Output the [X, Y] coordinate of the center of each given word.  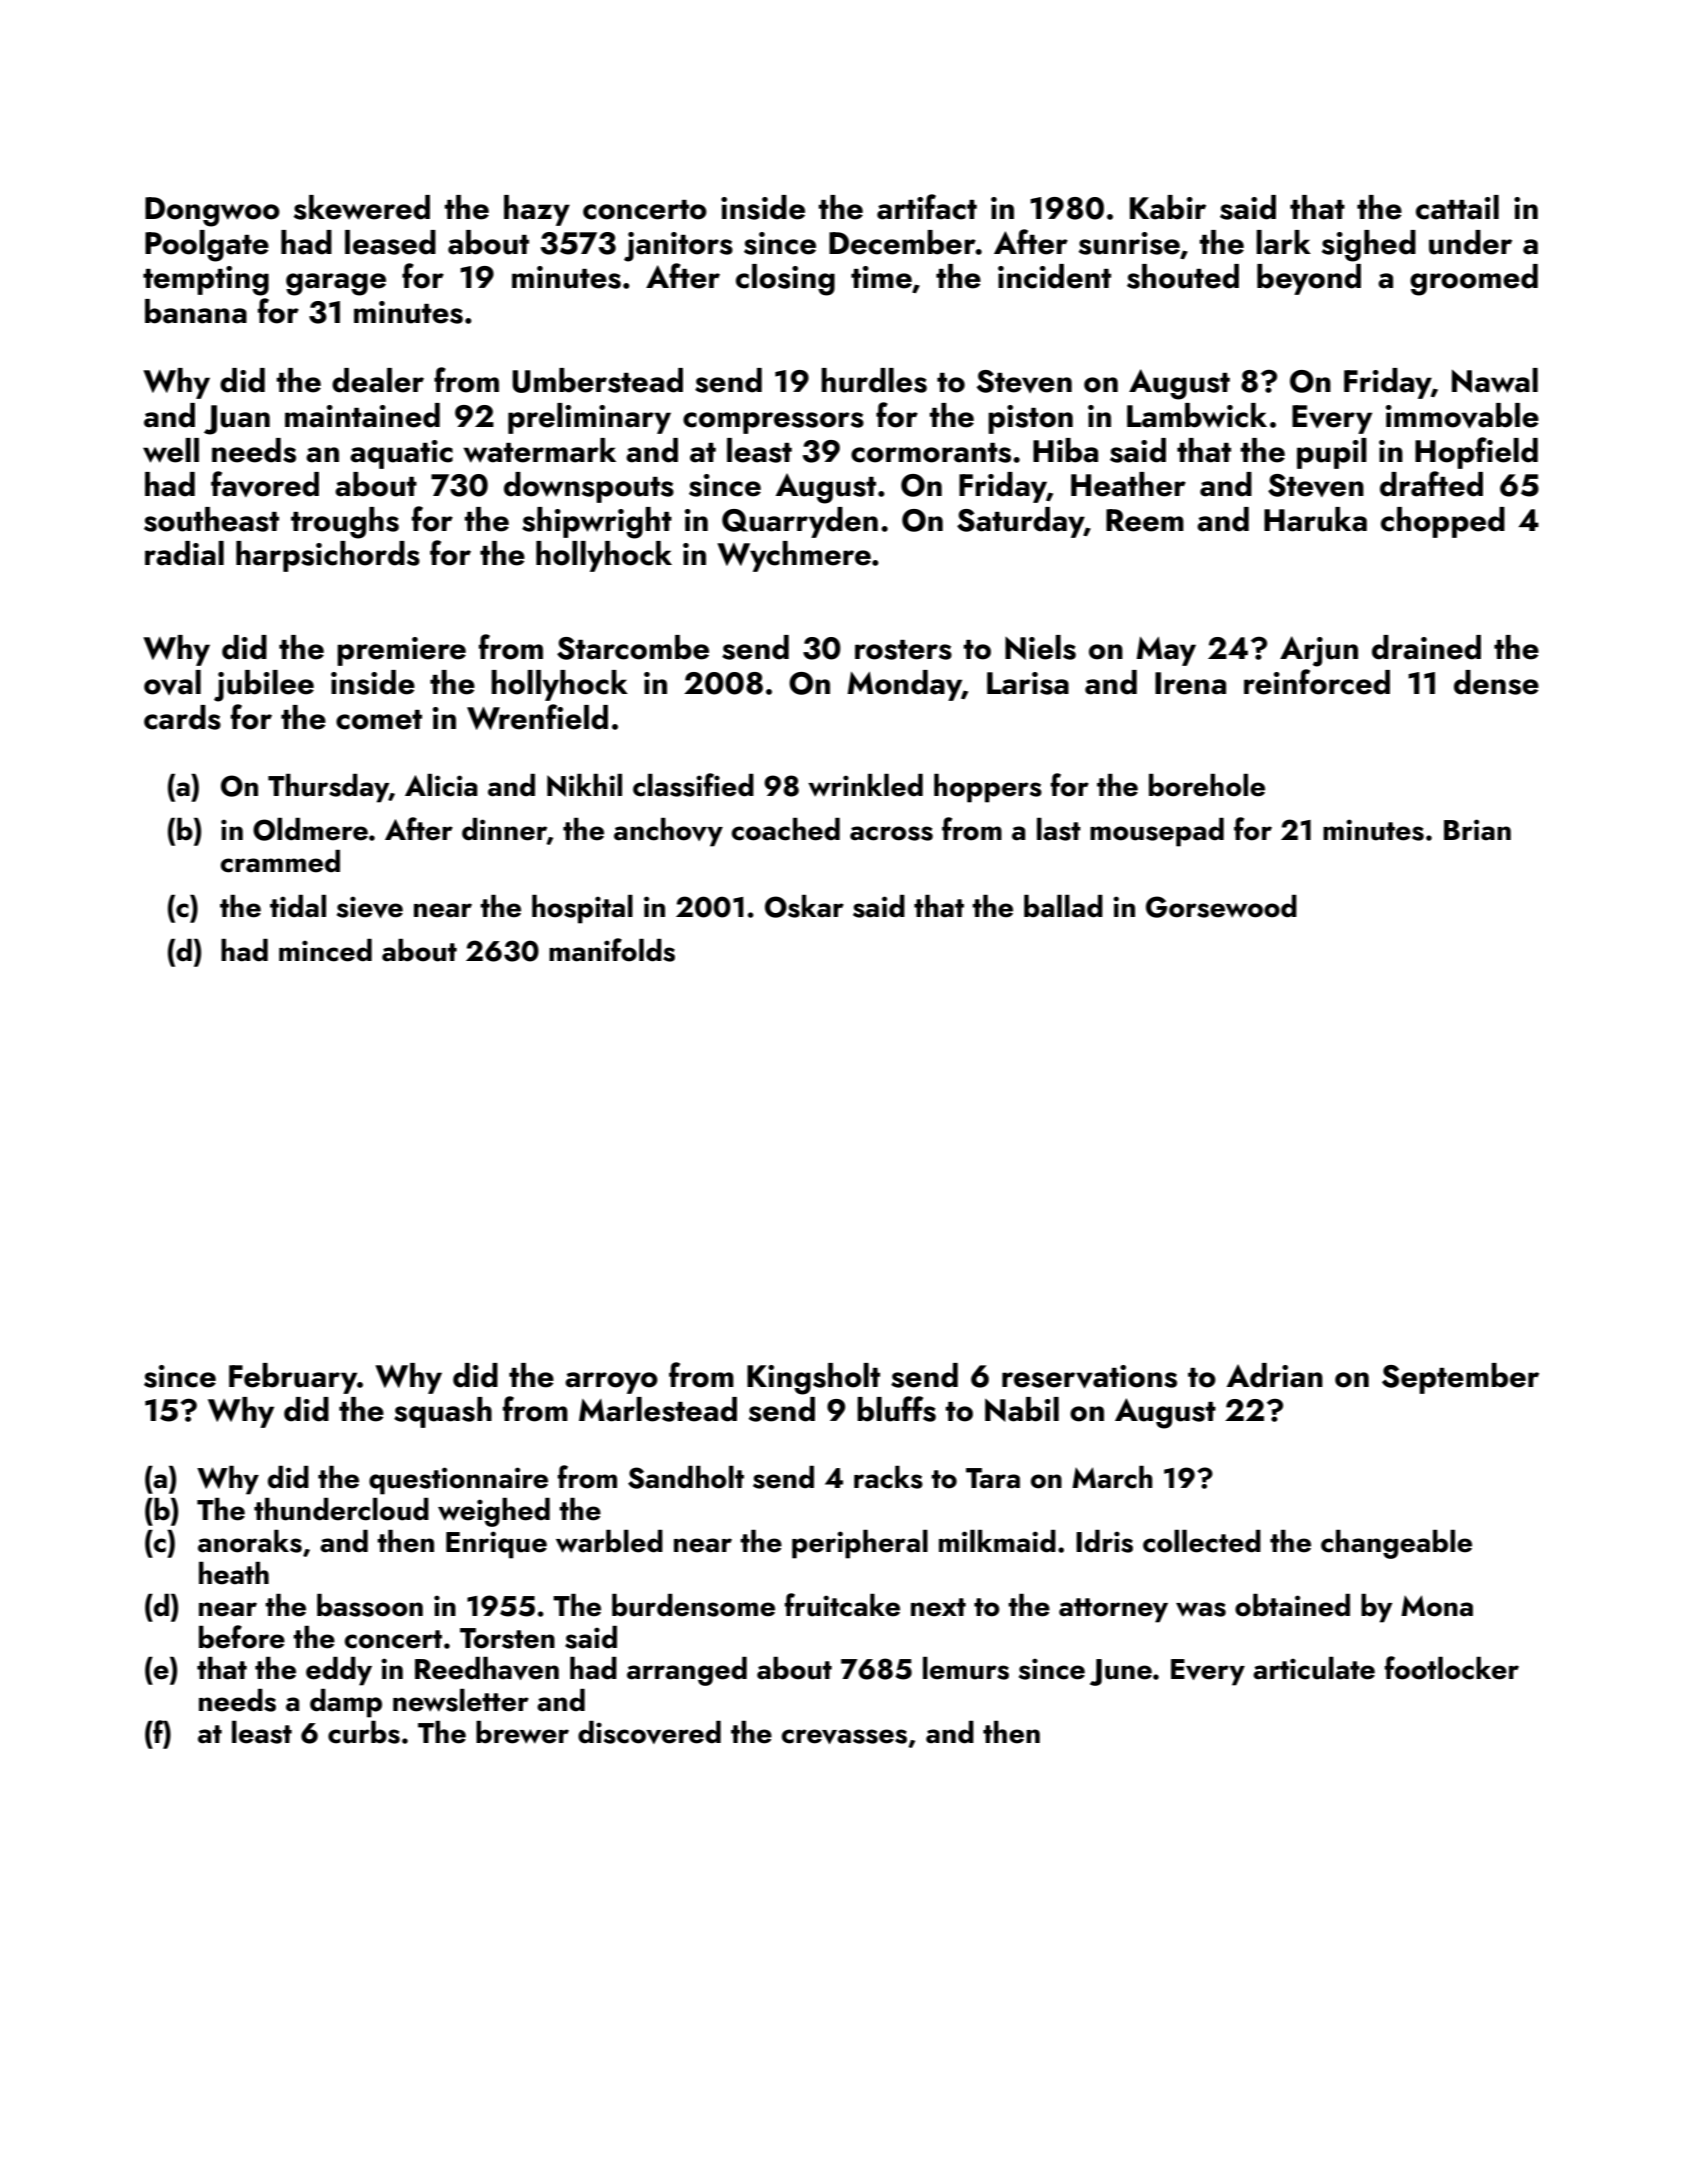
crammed [280, 861]
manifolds [612, 950]
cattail [1457, 207]
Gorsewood [1221, 906]
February [293, 1378]
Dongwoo [212, 212]
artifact [927, 207]
